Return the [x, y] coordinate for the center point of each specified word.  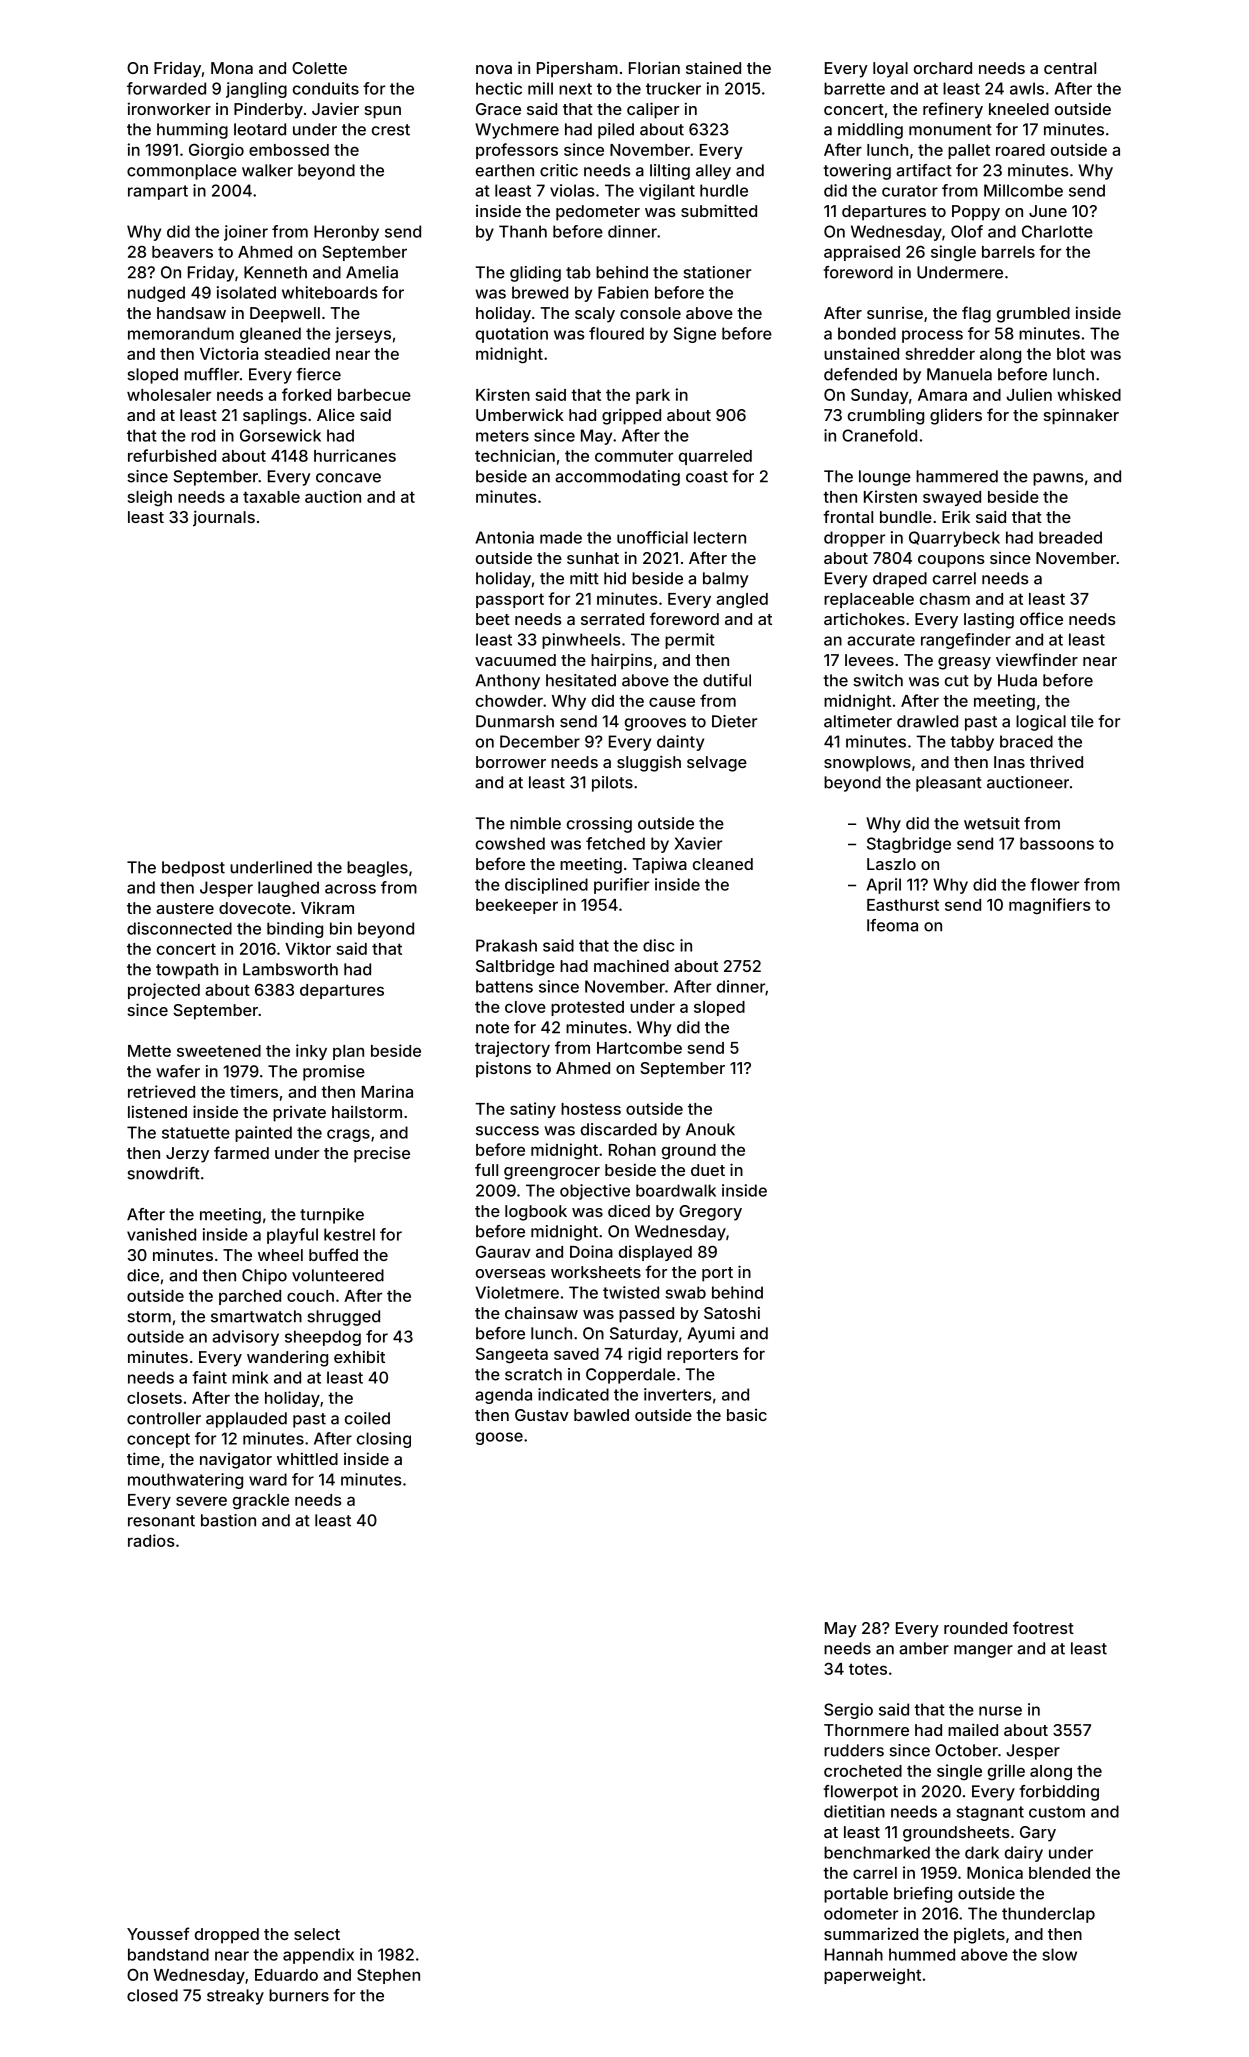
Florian [654, 67]
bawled [601, 1415]
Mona [232, 68]
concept [158, 1440]
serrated [612, 619]
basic [747, 1415]
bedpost [193, 869]
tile [1082, 721]
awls [1027, 88]
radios [151, 1540]
